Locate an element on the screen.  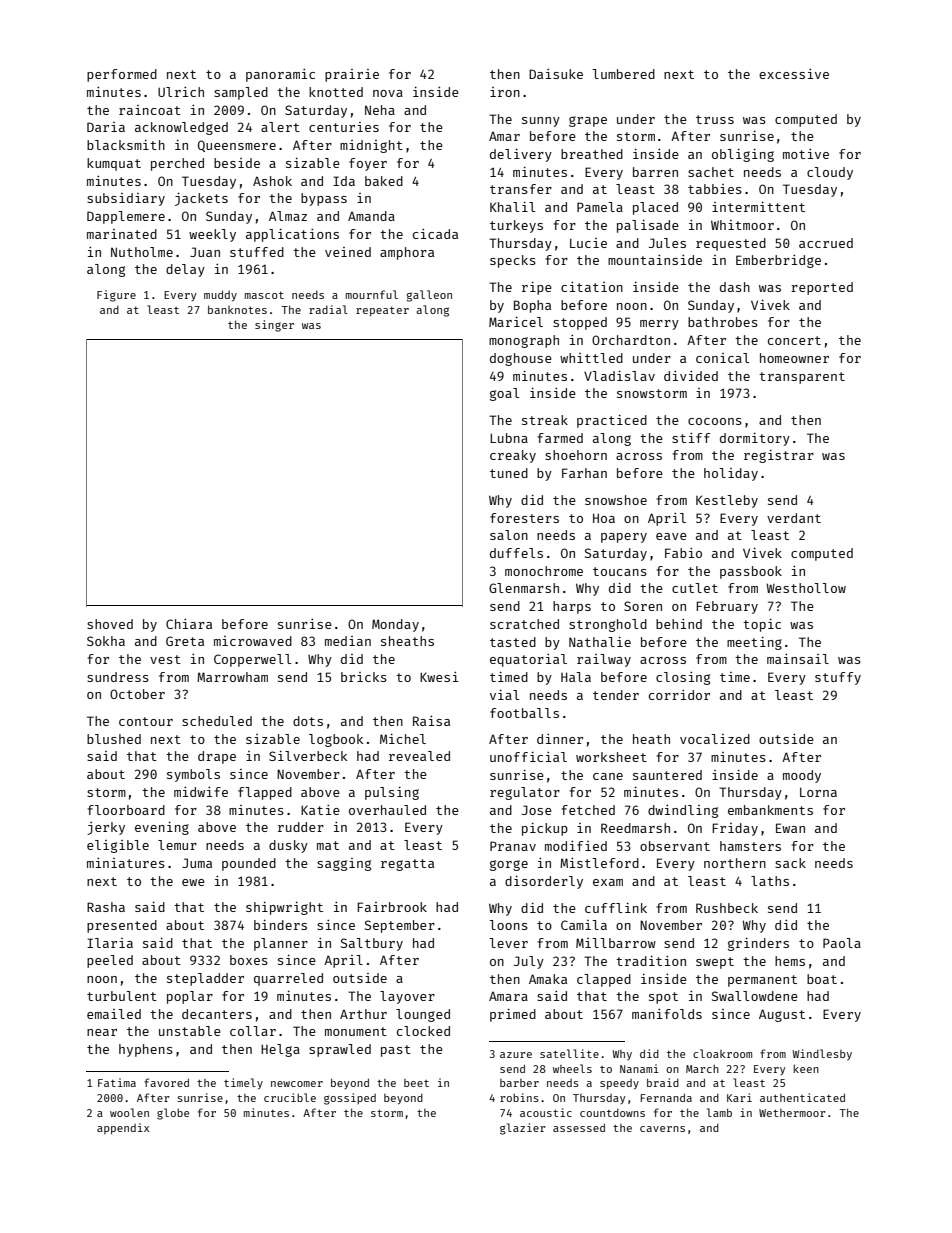
midwife is located at coordinates (201, 792).
